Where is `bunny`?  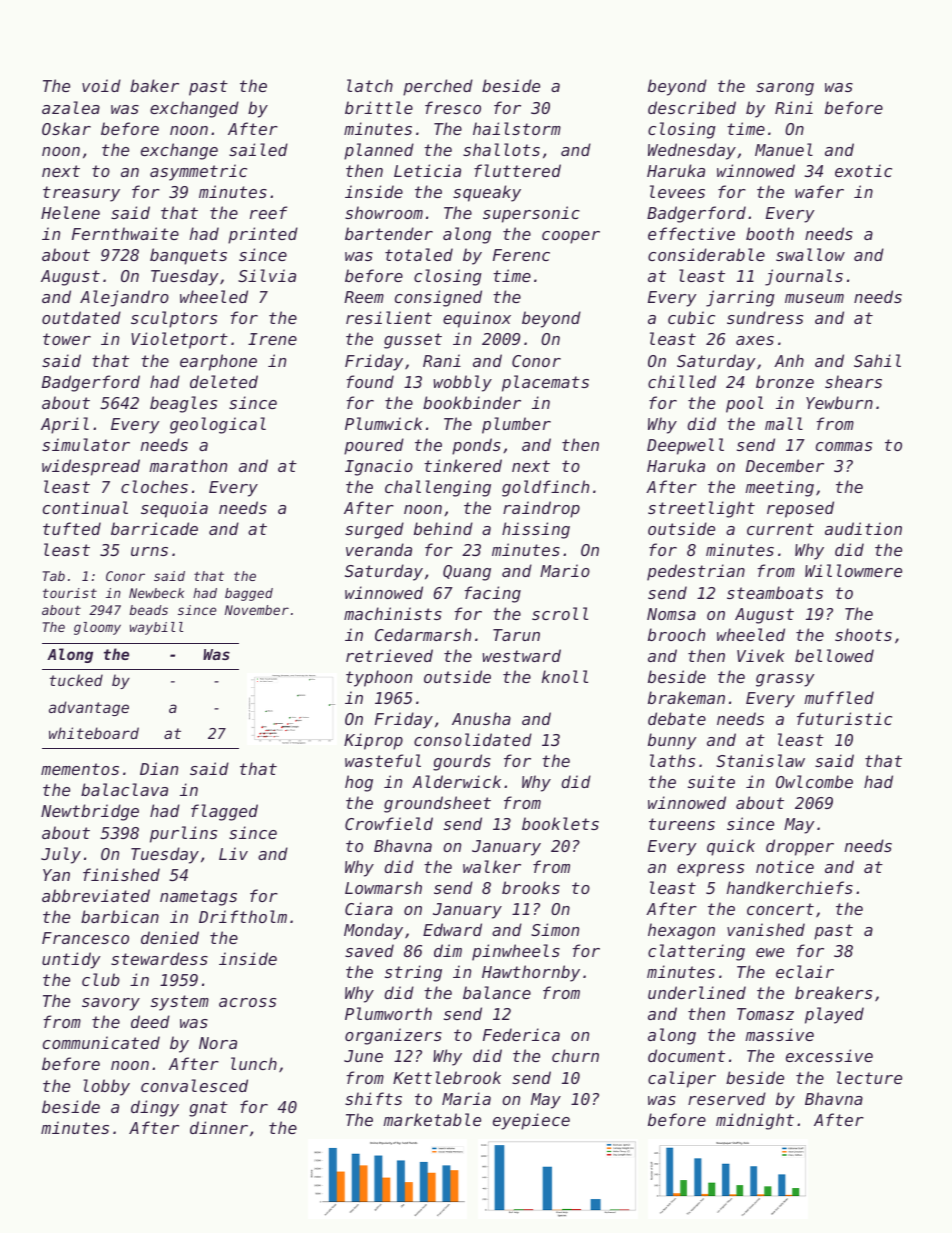 bunny is located at coordinates (672, 741).
